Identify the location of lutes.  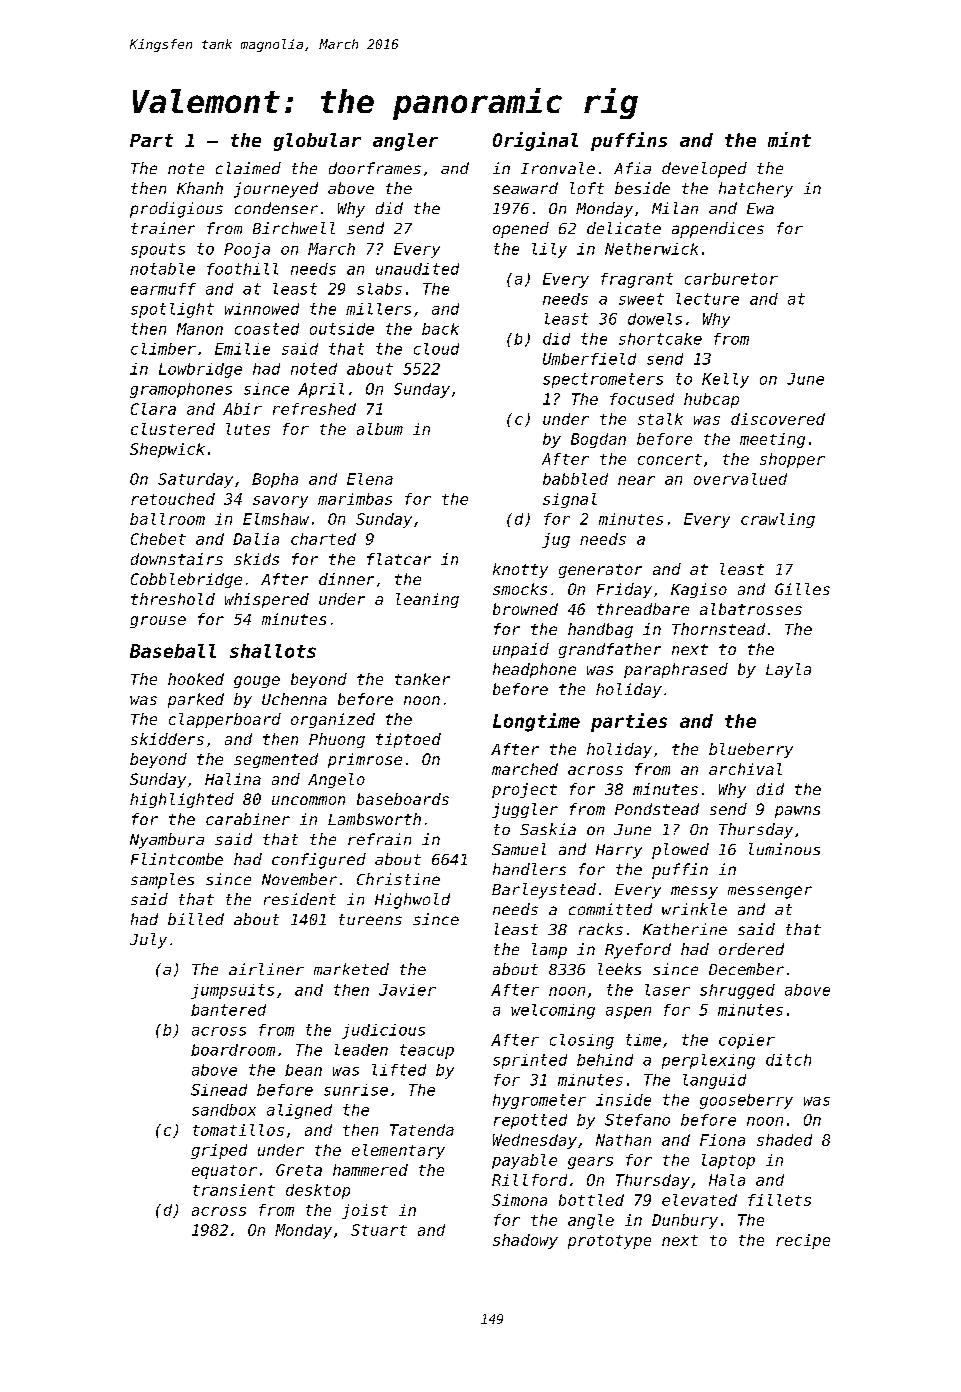
(248, 429).
